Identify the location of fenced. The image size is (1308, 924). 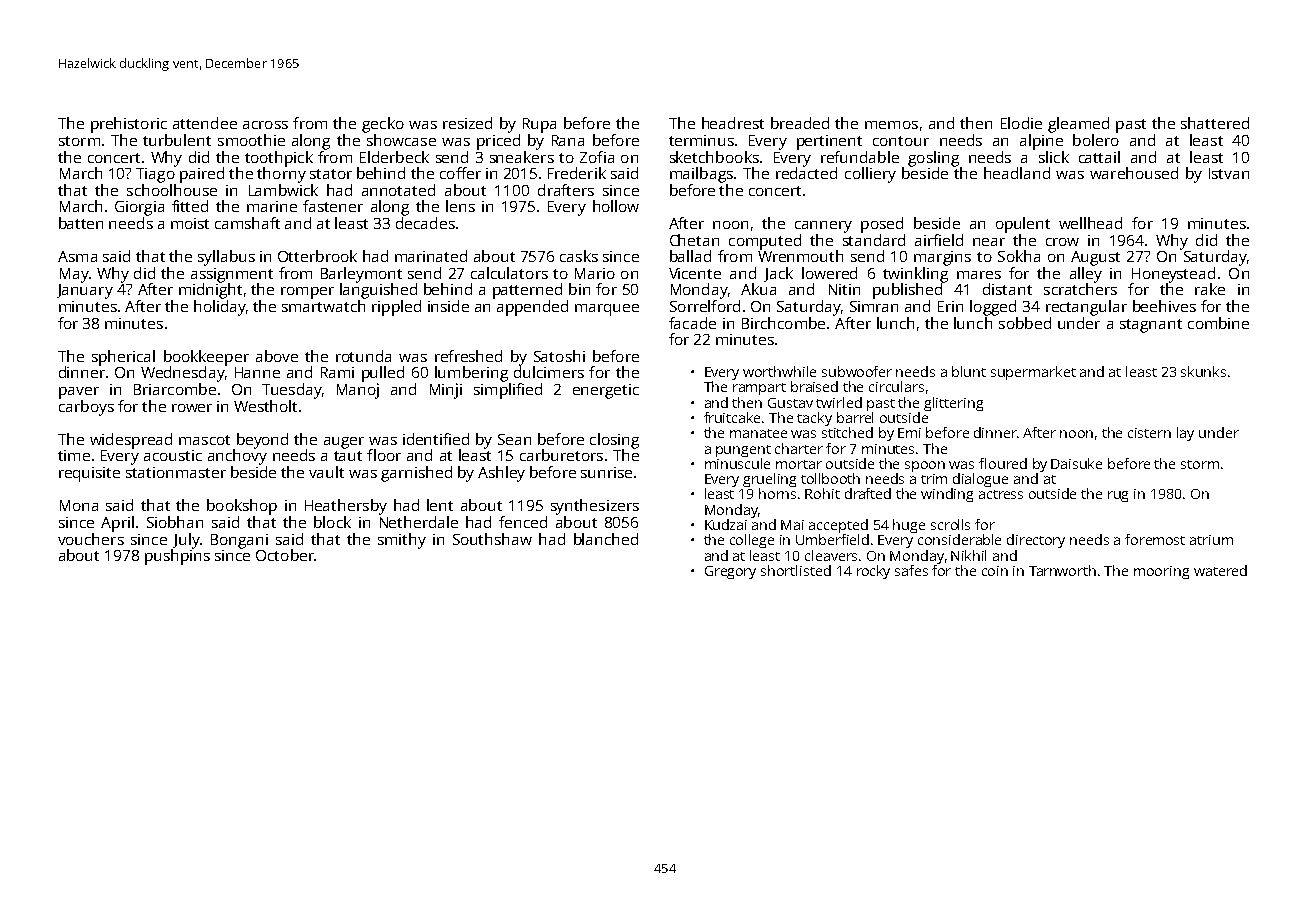
(523, 522).
